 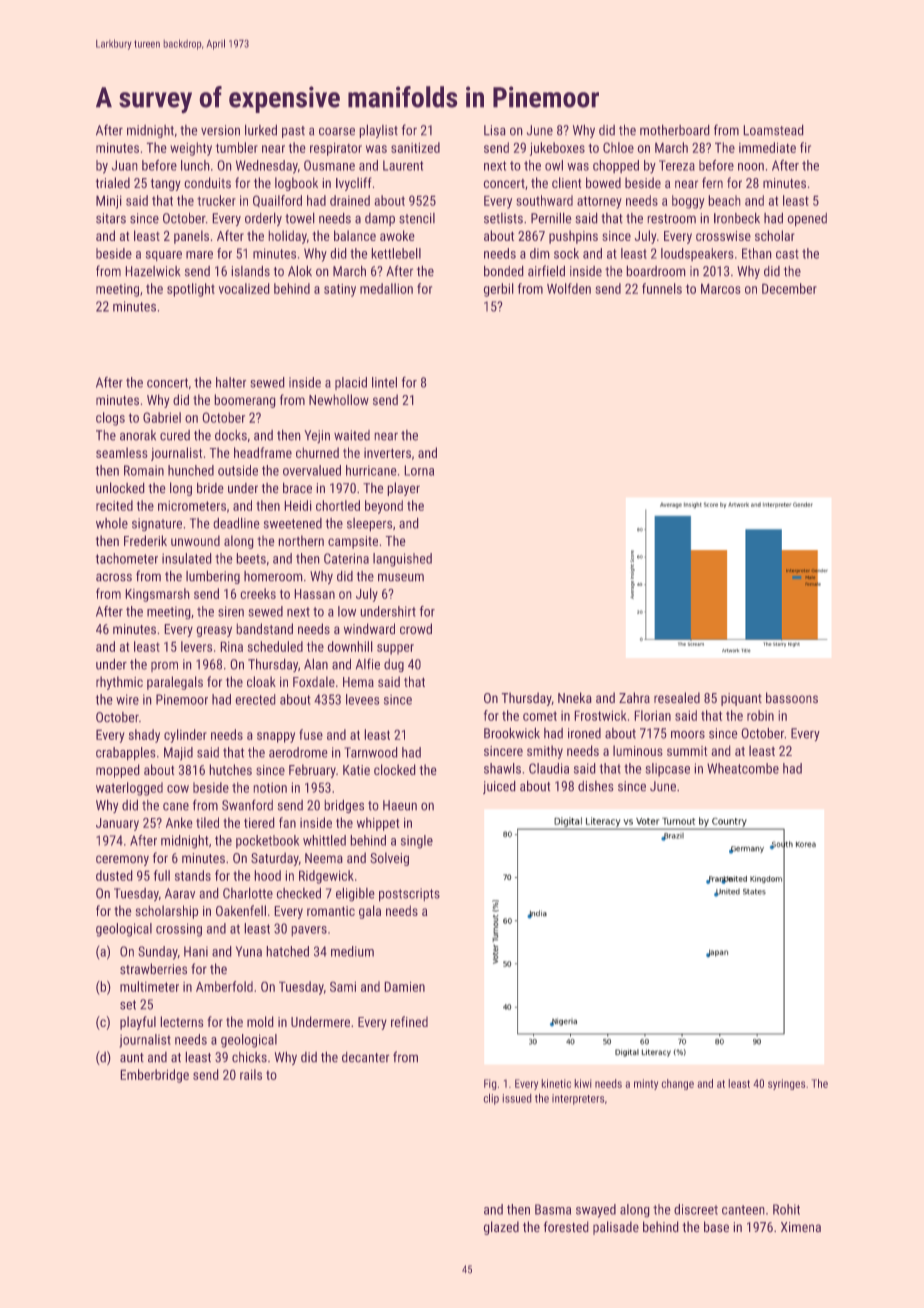 What do you see at coordinates (251, 1074) in the image?
I see `rails` at bounding box center [251, 1074].
